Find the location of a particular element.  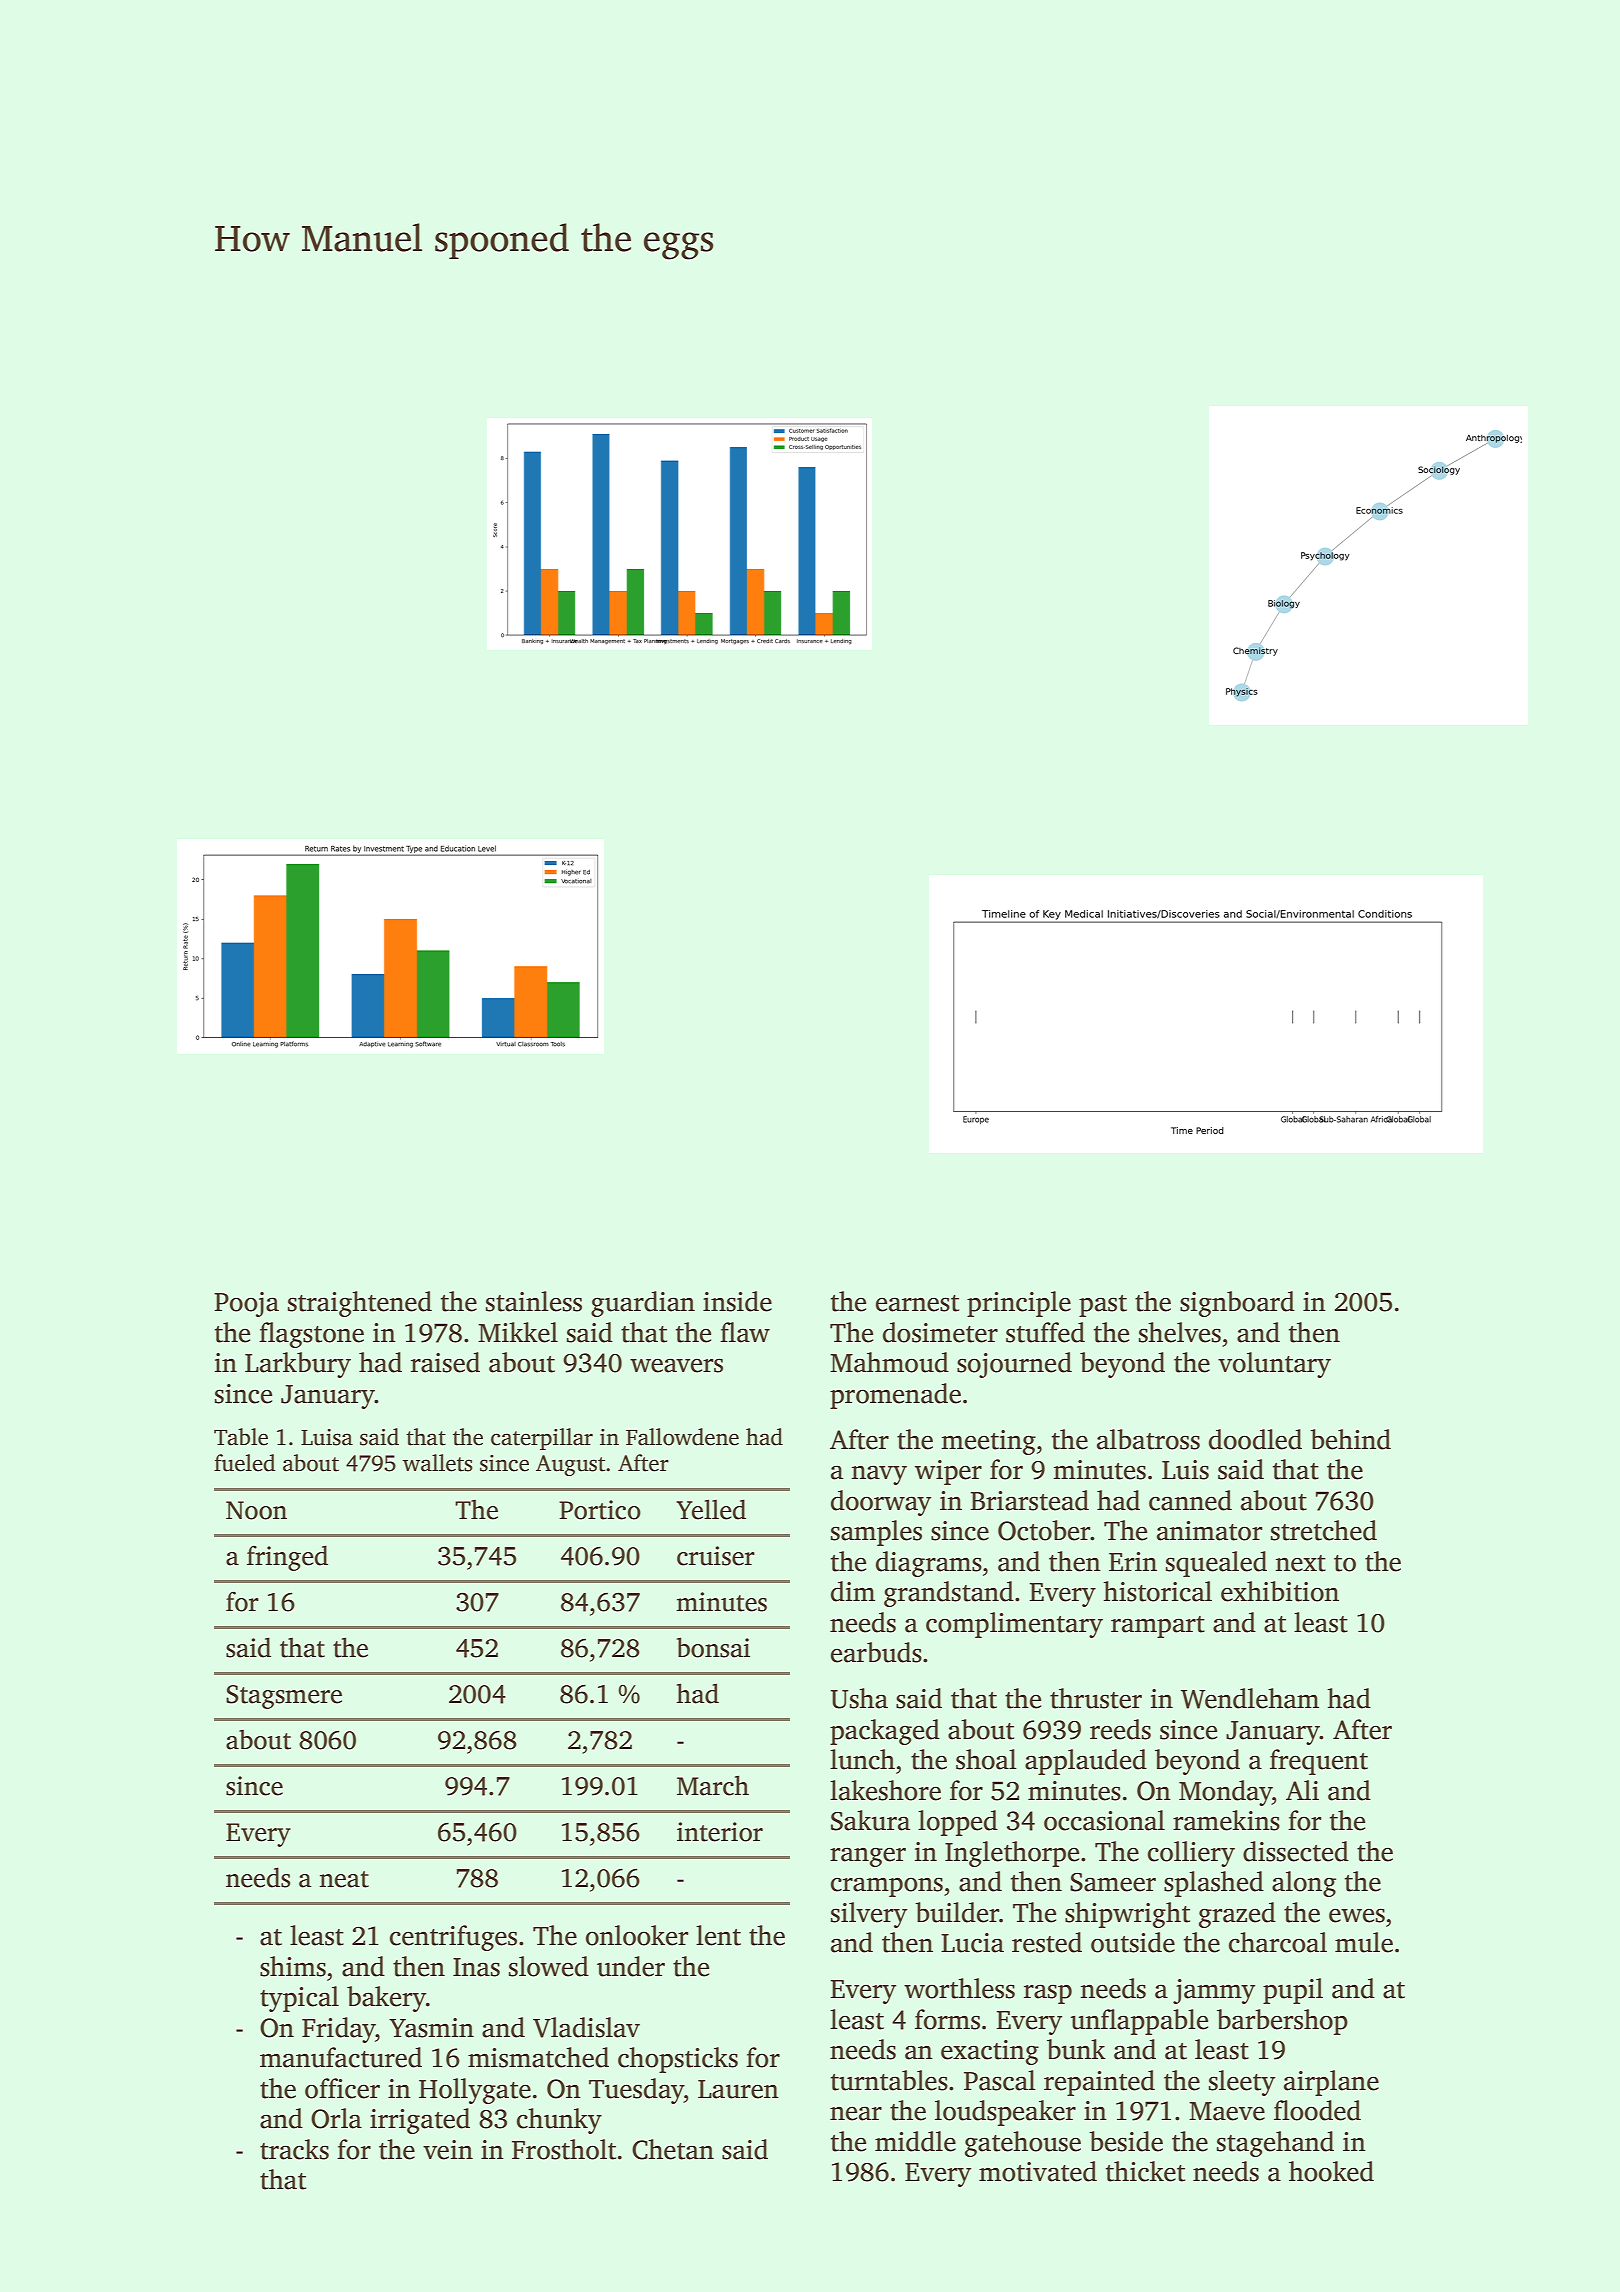

Portico is located at coordinates (600, 1510).
